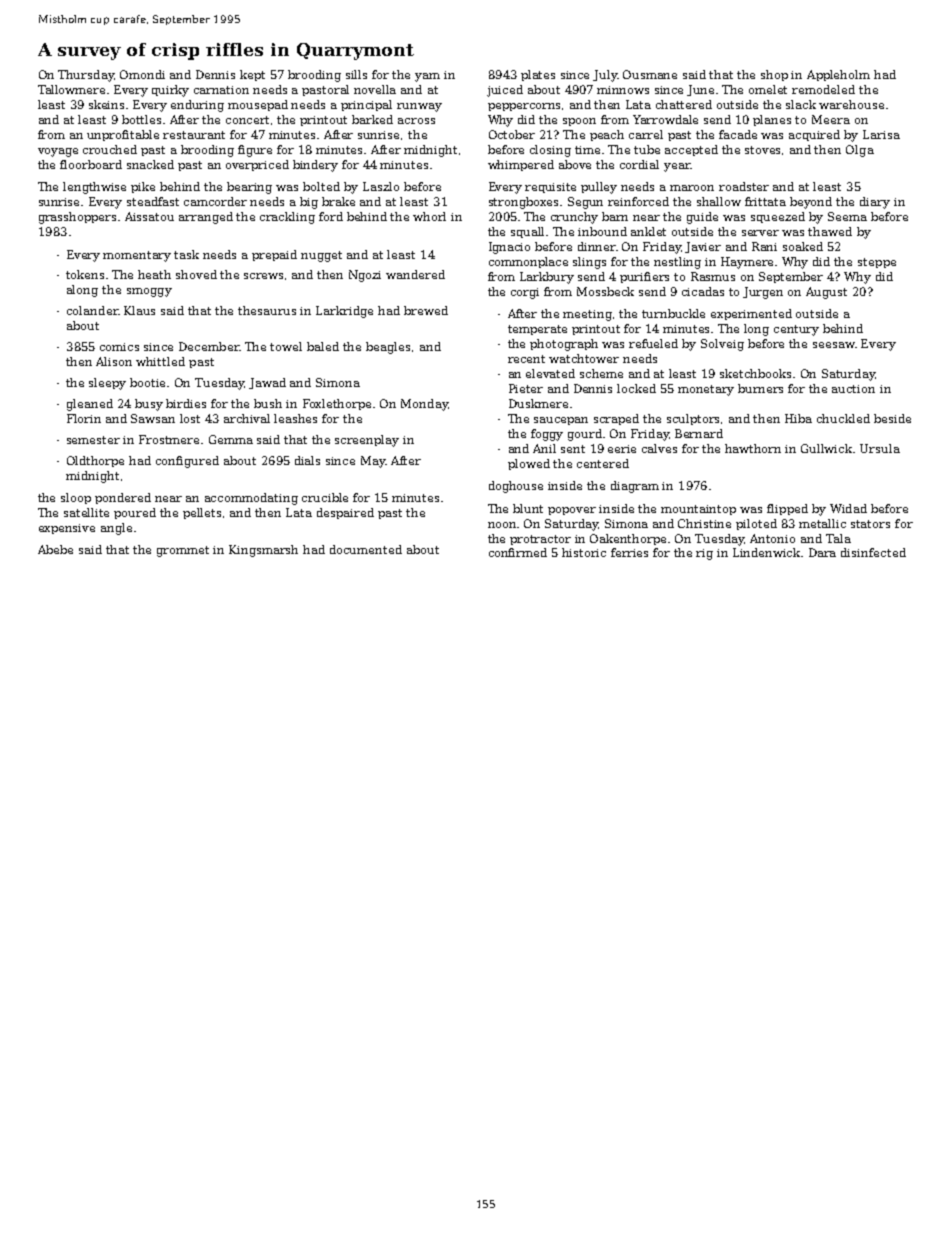 The height and width of the page is (1233, 952). Describe the element at coordinates (71, 89) in the page. I see `Tallowmere` at that location.
